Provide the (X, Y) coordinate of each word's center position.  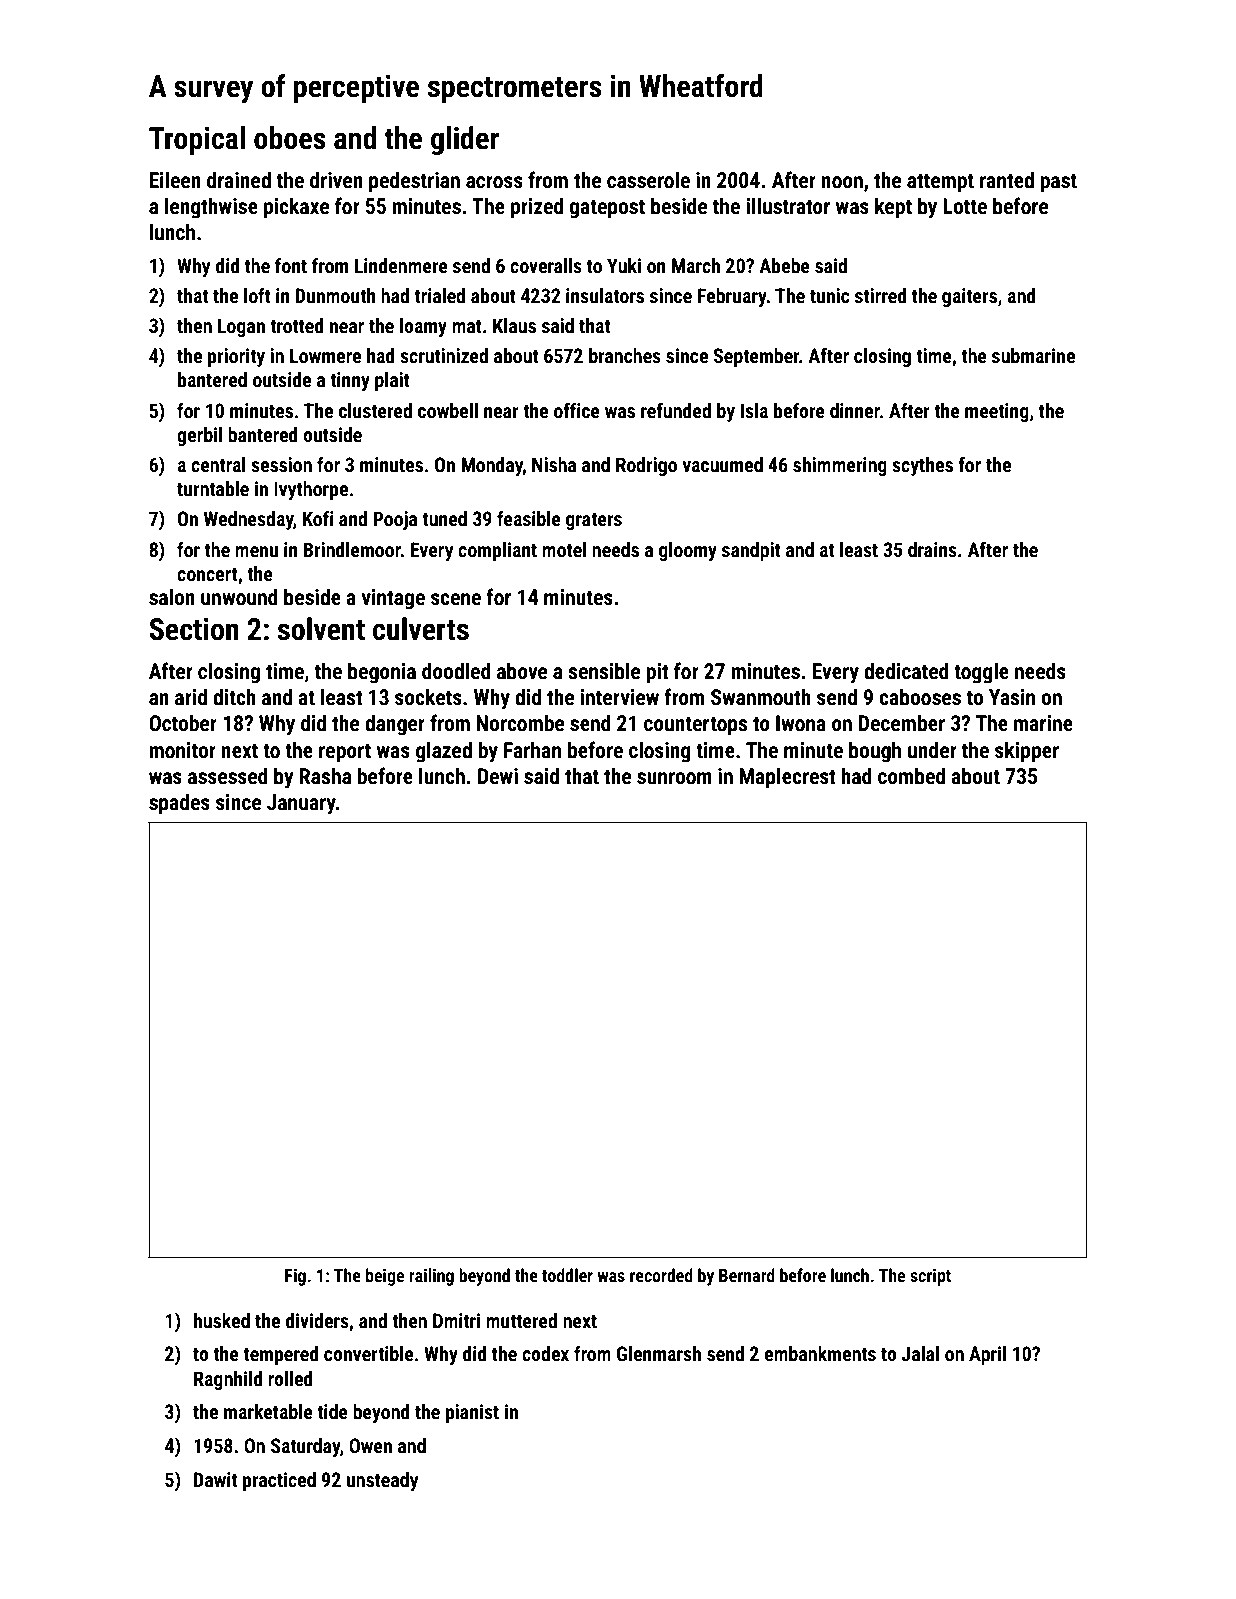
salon (172, 597)
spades (179, 804)
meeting (997, 412)
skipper (1027, 752)
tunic (830, 295)
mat (467, 326)
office (577, 410)
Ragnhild (228, 1380)
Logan (241, 327)
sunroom (674, 778)
